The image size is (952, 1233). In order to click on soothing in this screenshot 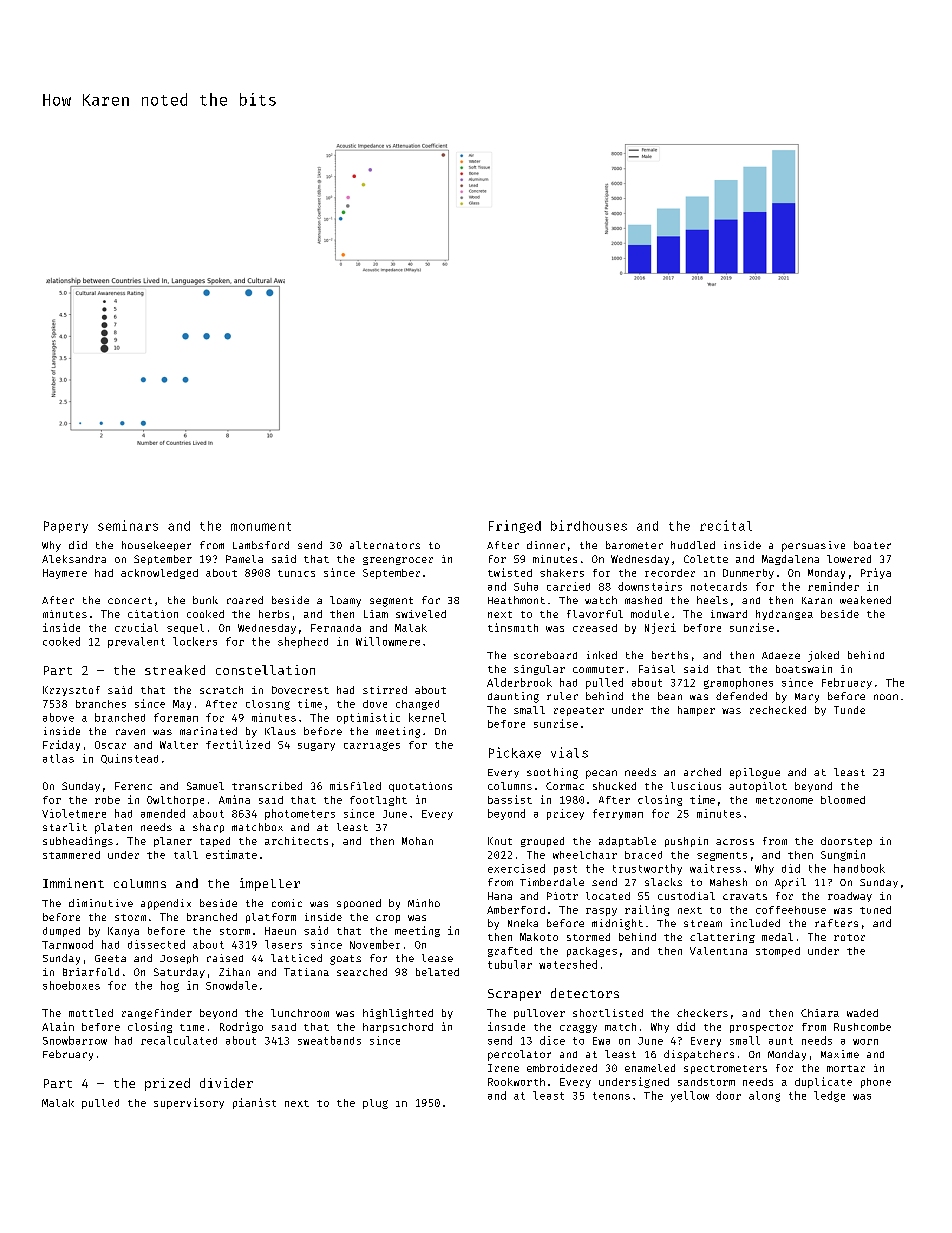, I will do `click(552, 773)`.
